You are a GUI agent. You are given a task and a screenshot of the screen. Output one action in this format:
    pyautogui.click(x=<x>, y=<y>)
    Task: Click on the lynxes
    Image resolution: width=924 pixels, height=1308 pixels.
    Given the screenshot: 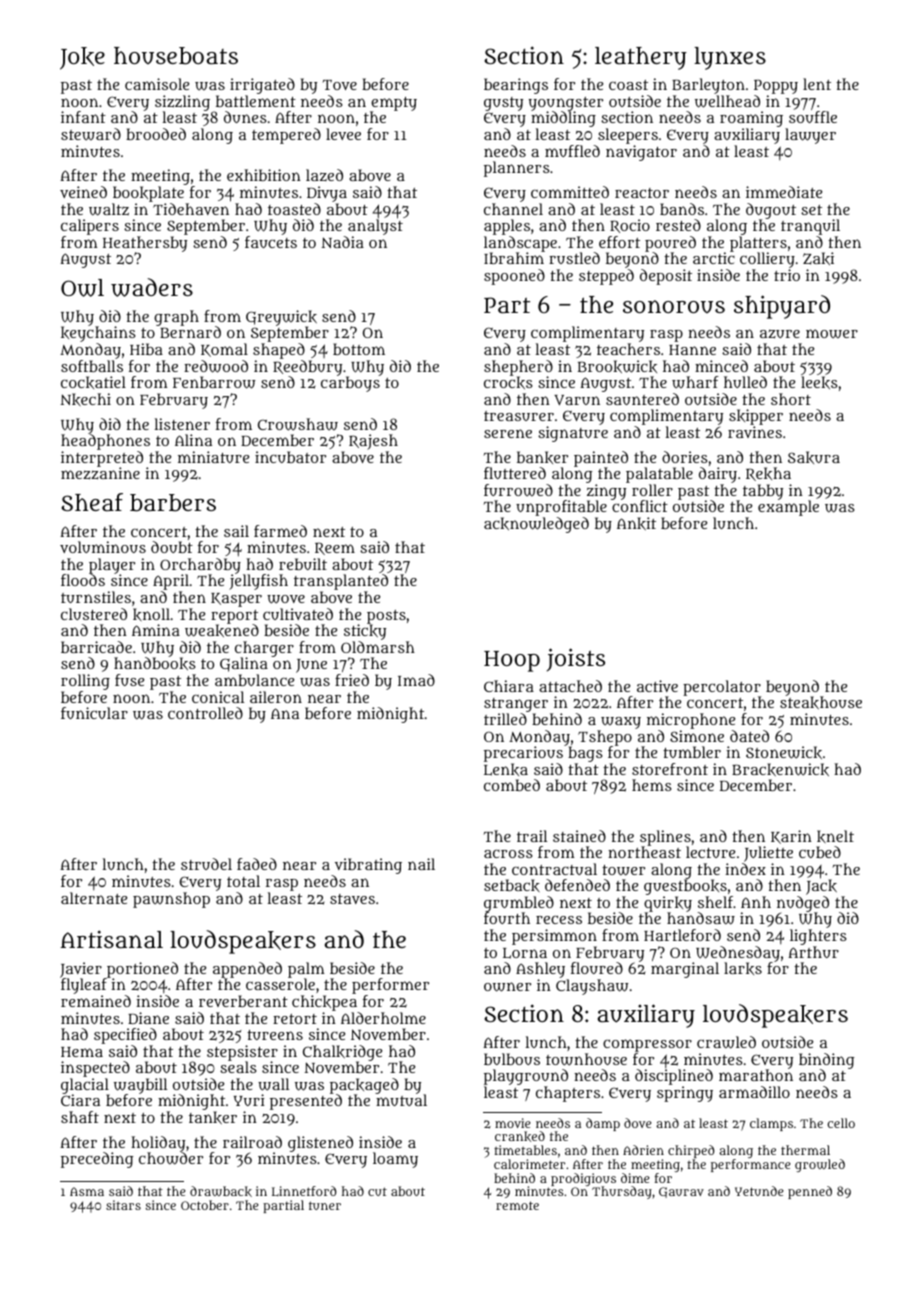 What is the action you would take?
    pyautogui.click(x=730, y=58)
